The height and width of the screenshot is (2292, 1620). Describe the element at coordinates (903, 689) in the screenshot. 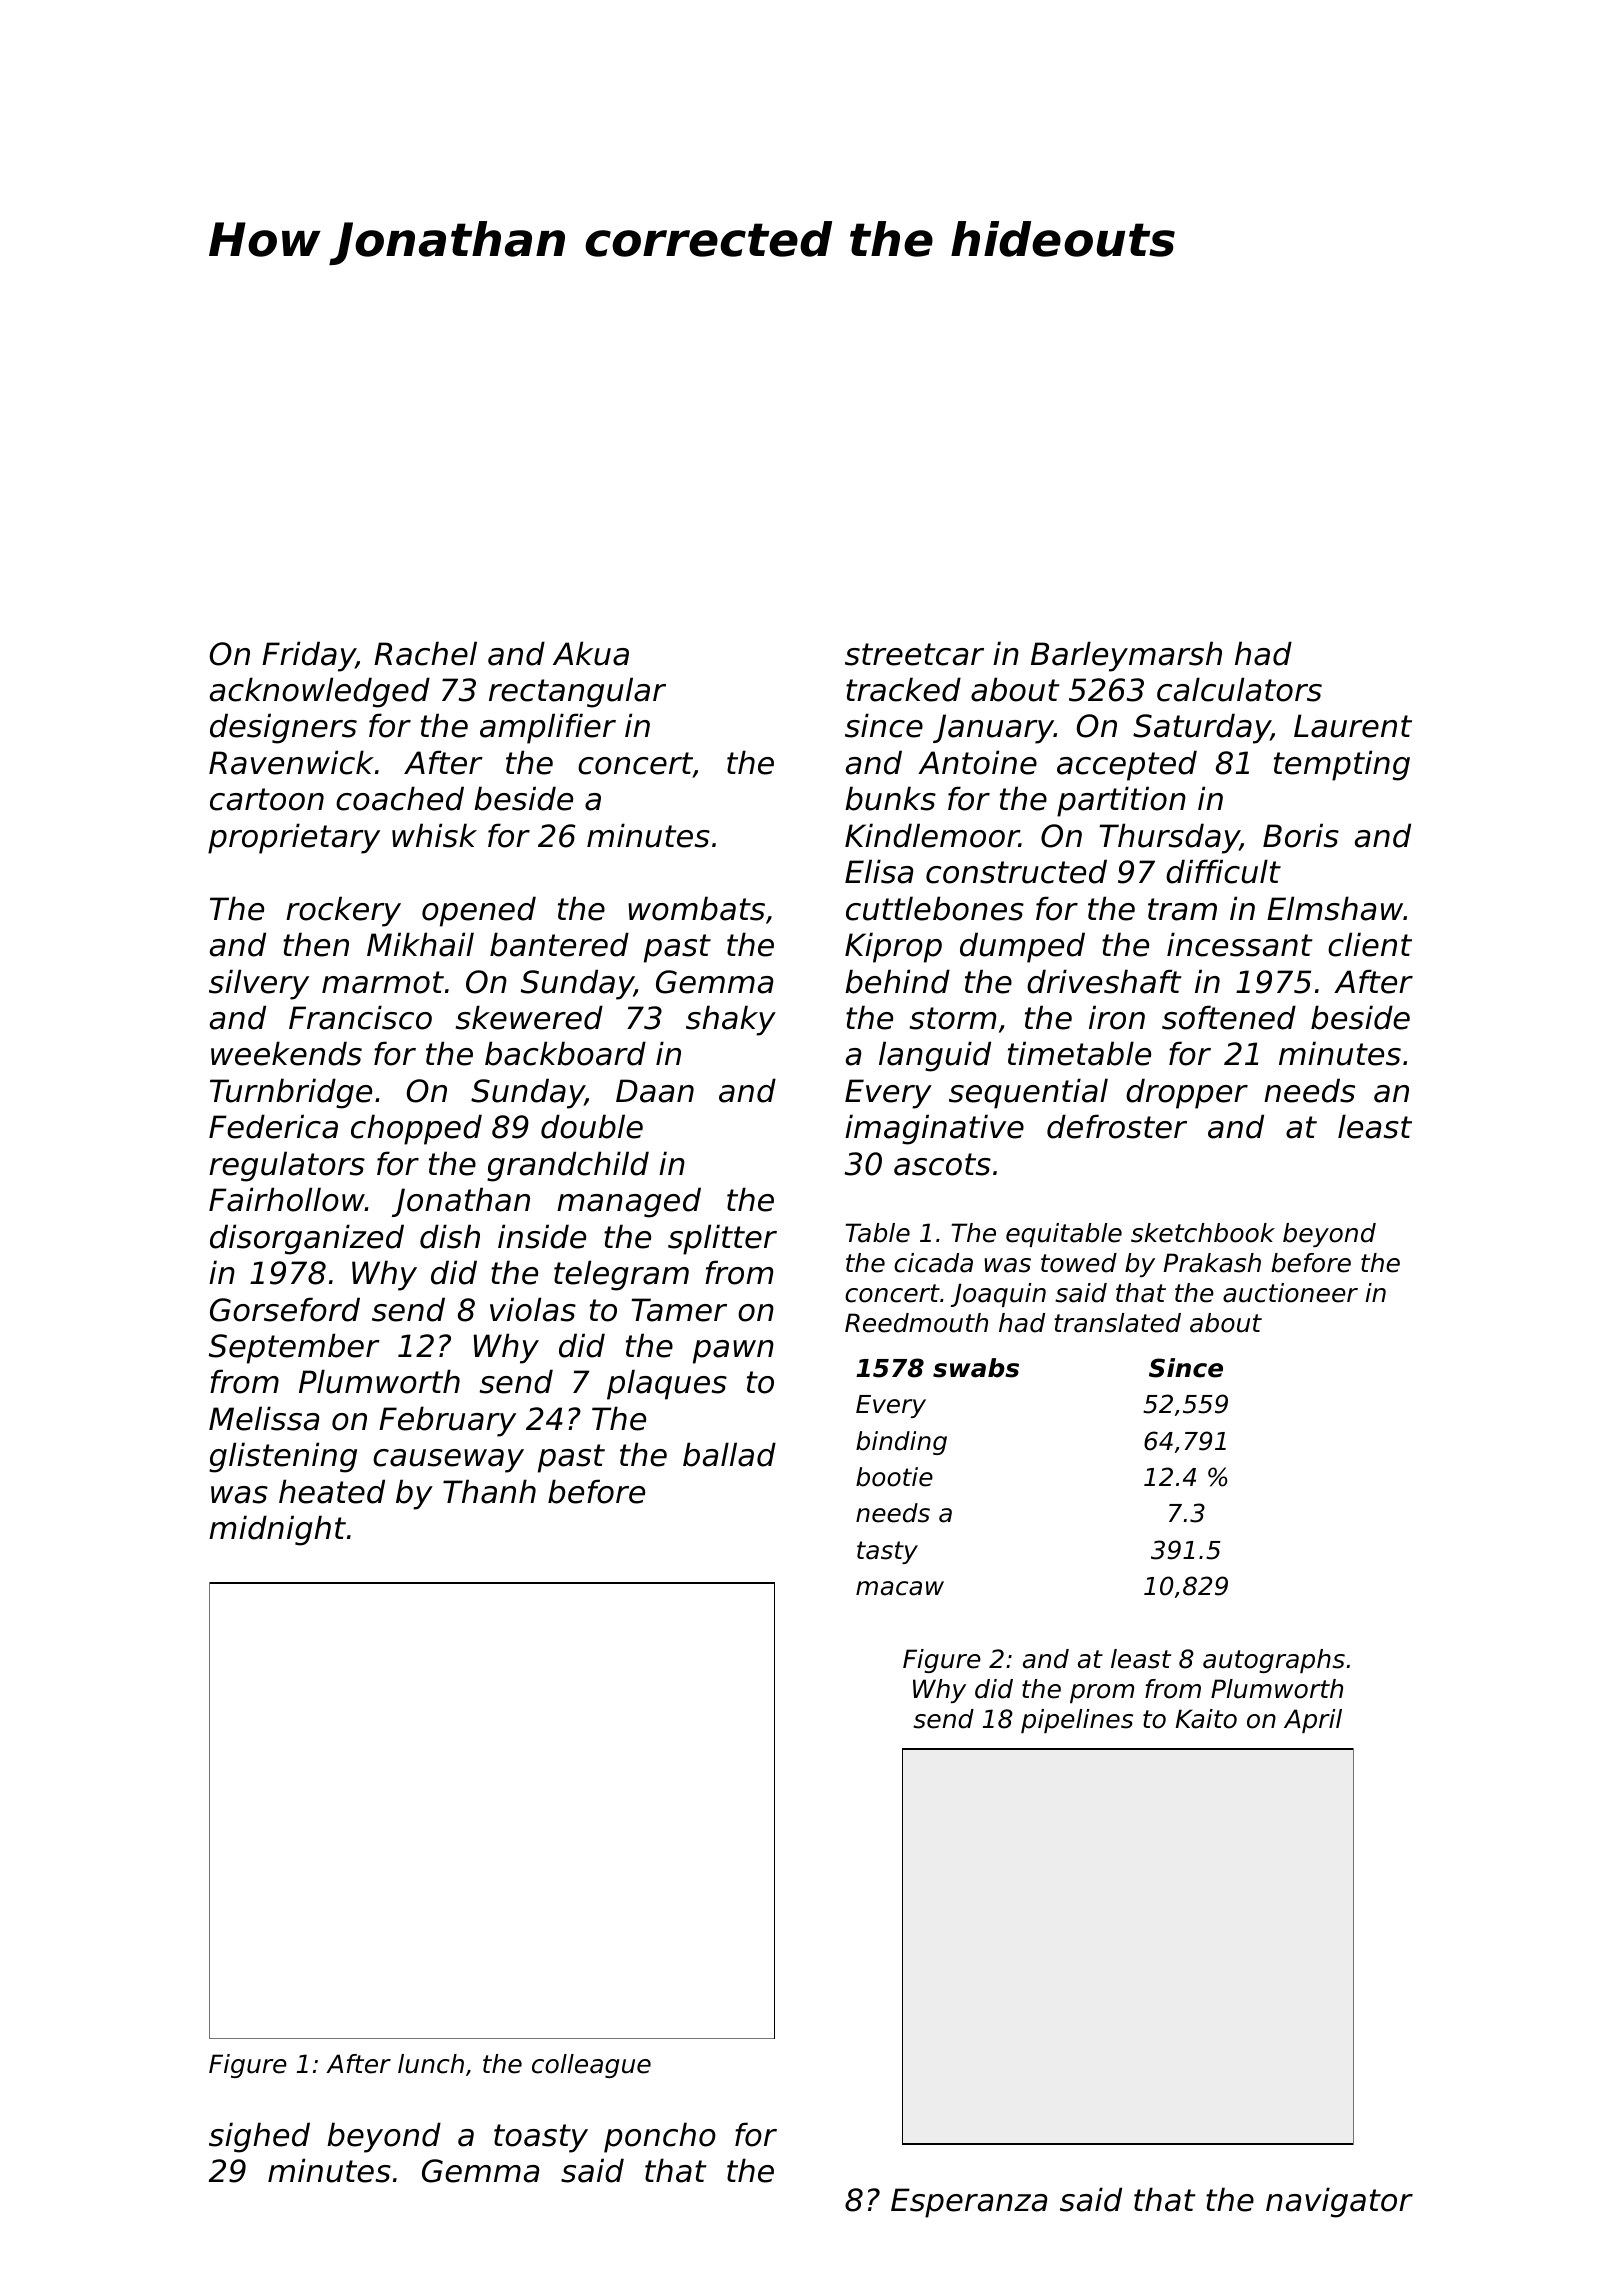

I see `tracked` at that location.
